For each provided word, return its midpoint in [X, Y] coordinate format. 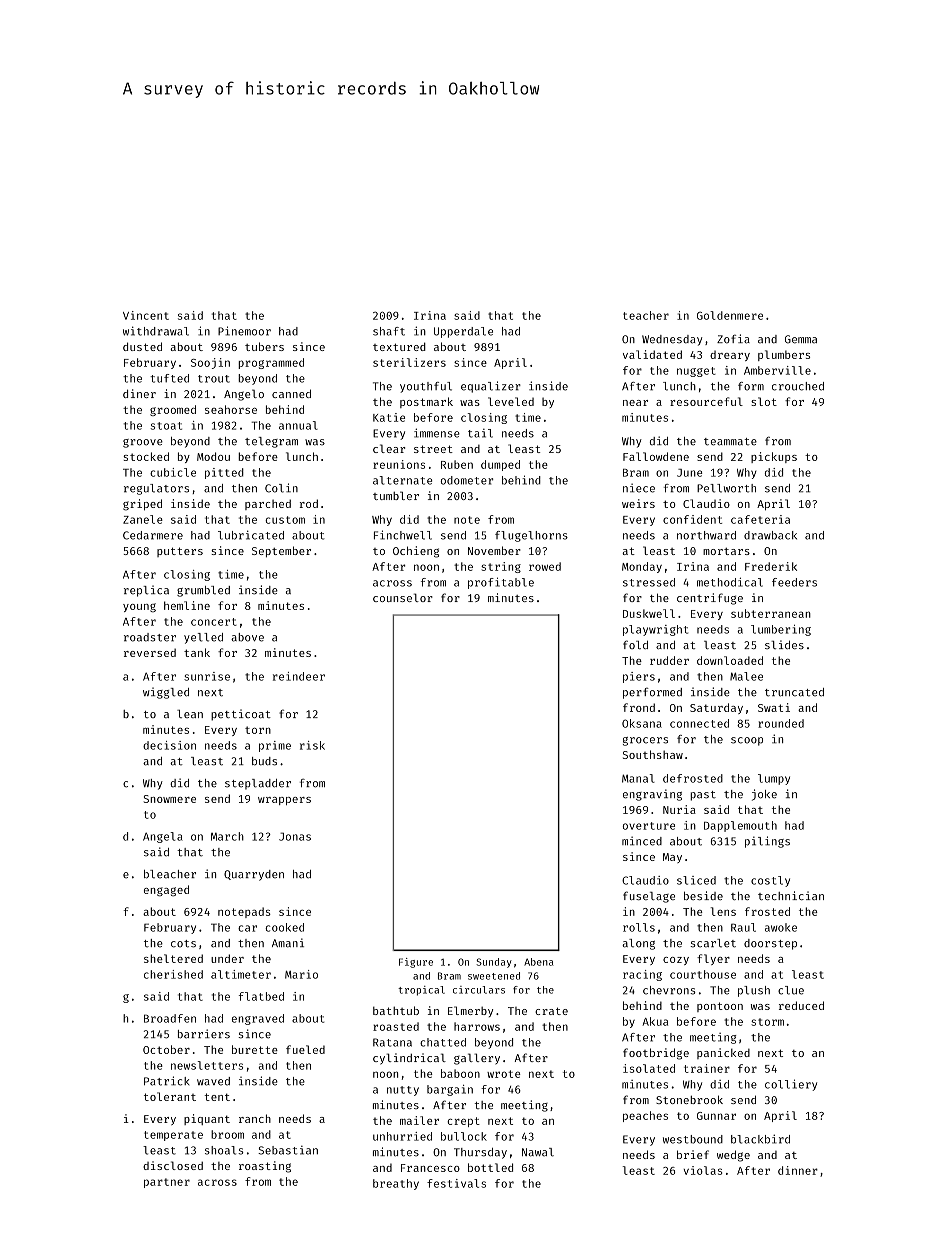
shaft [389, 331]
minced [642, 841]
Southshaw [653, 754]
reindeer [299, 676]
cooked [284, 927]
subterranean [771, 613]
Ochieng [416, 552]
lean [190, 714]
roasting [265, 1167]
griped [142, 505]
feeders [794, 582]
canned [291, 393]
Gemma [801, 339]
